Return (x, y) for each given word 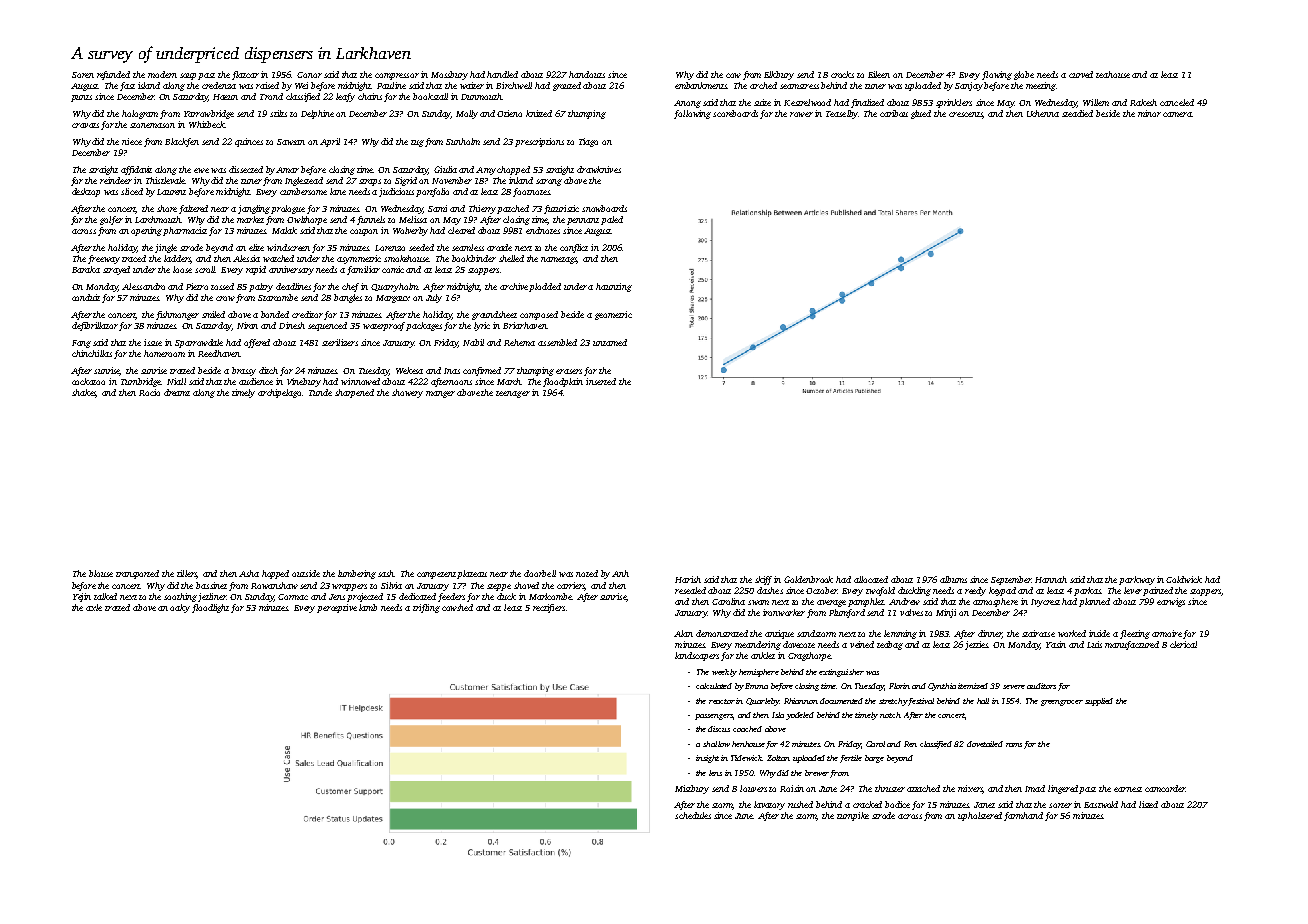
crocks (842, 74)
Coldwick (1184, 579)
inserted (601, 381)
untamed (610, 342)
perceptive (337, 608)
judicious (396, 192)
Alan (683, 633)
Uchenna (1043, 113)
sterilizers (340, 342)
